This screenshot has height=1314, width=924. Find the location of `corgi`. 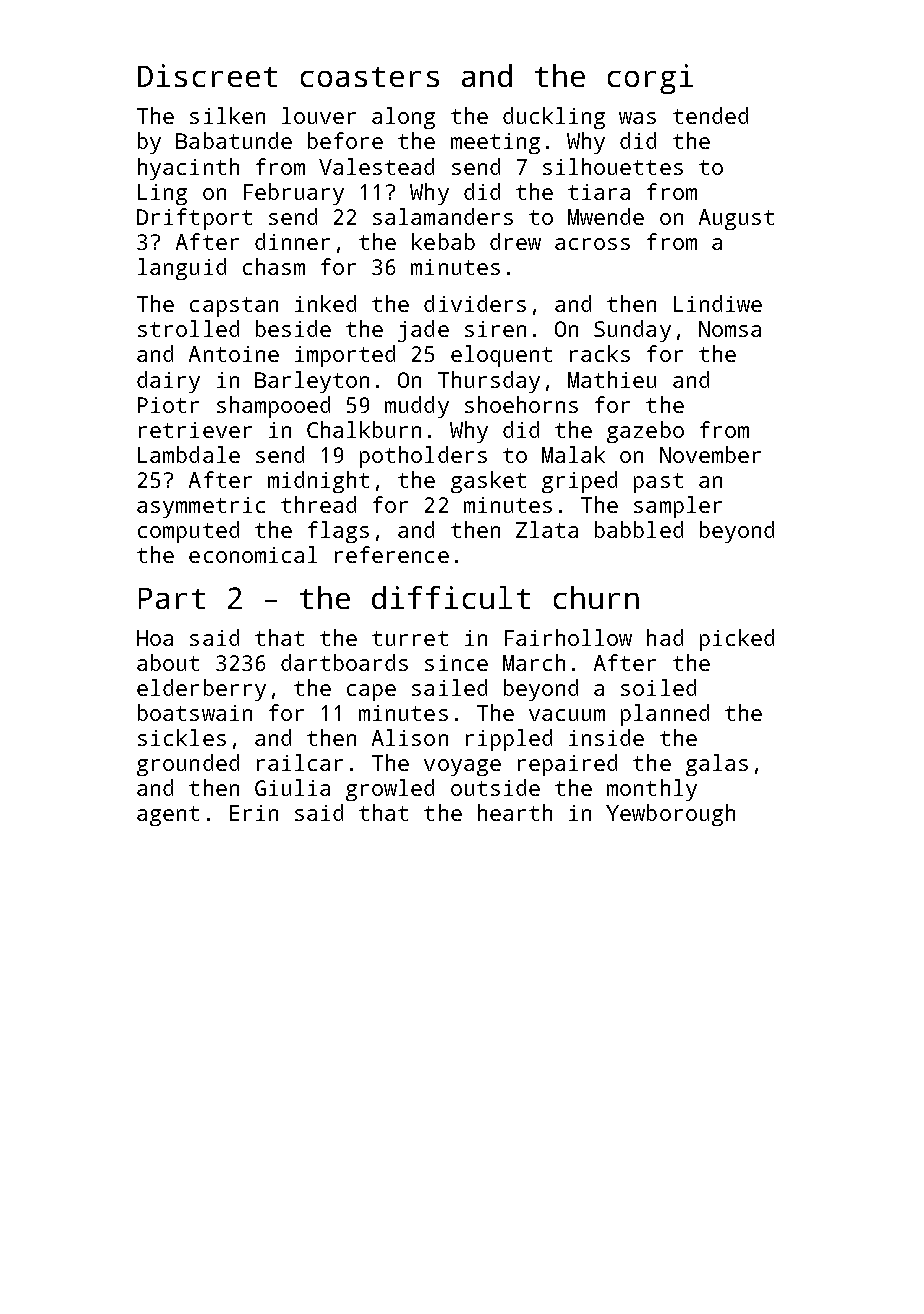

corgi is located at coordinates (650, 79).
